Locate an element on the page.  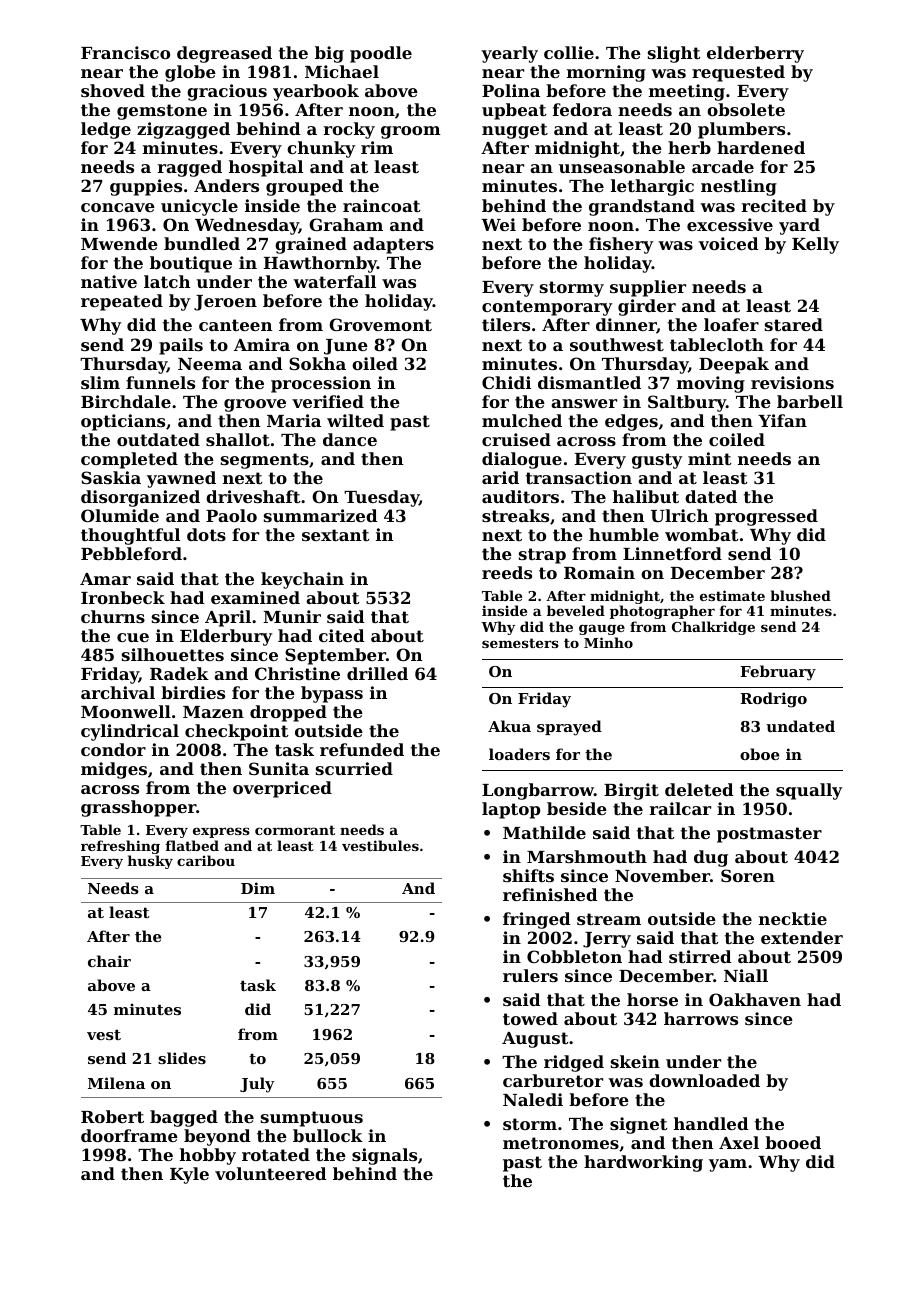
completed is located at coordinates (129, 460).
